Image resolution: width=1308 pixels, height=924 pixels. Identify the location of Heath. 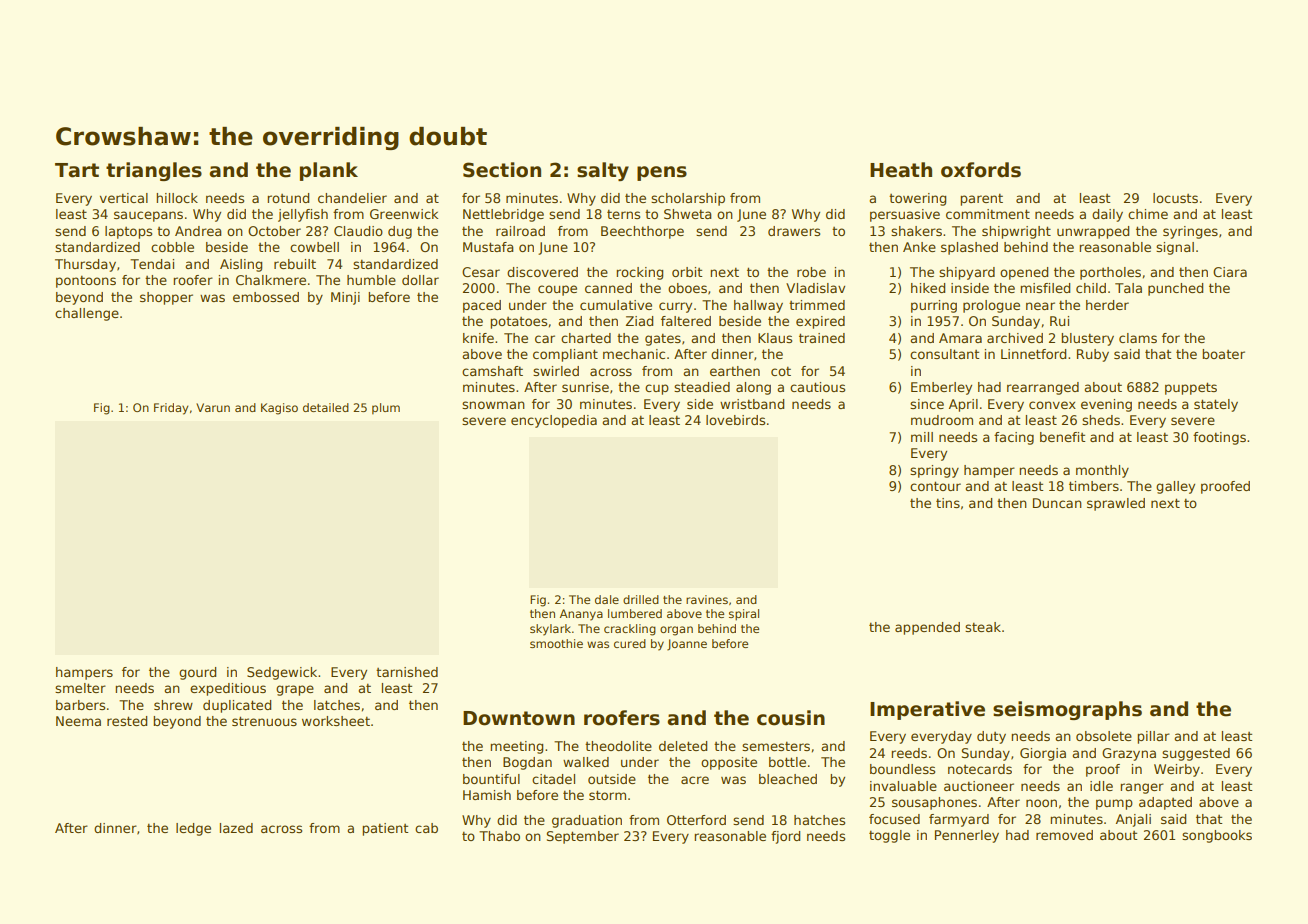
(901, 170).
